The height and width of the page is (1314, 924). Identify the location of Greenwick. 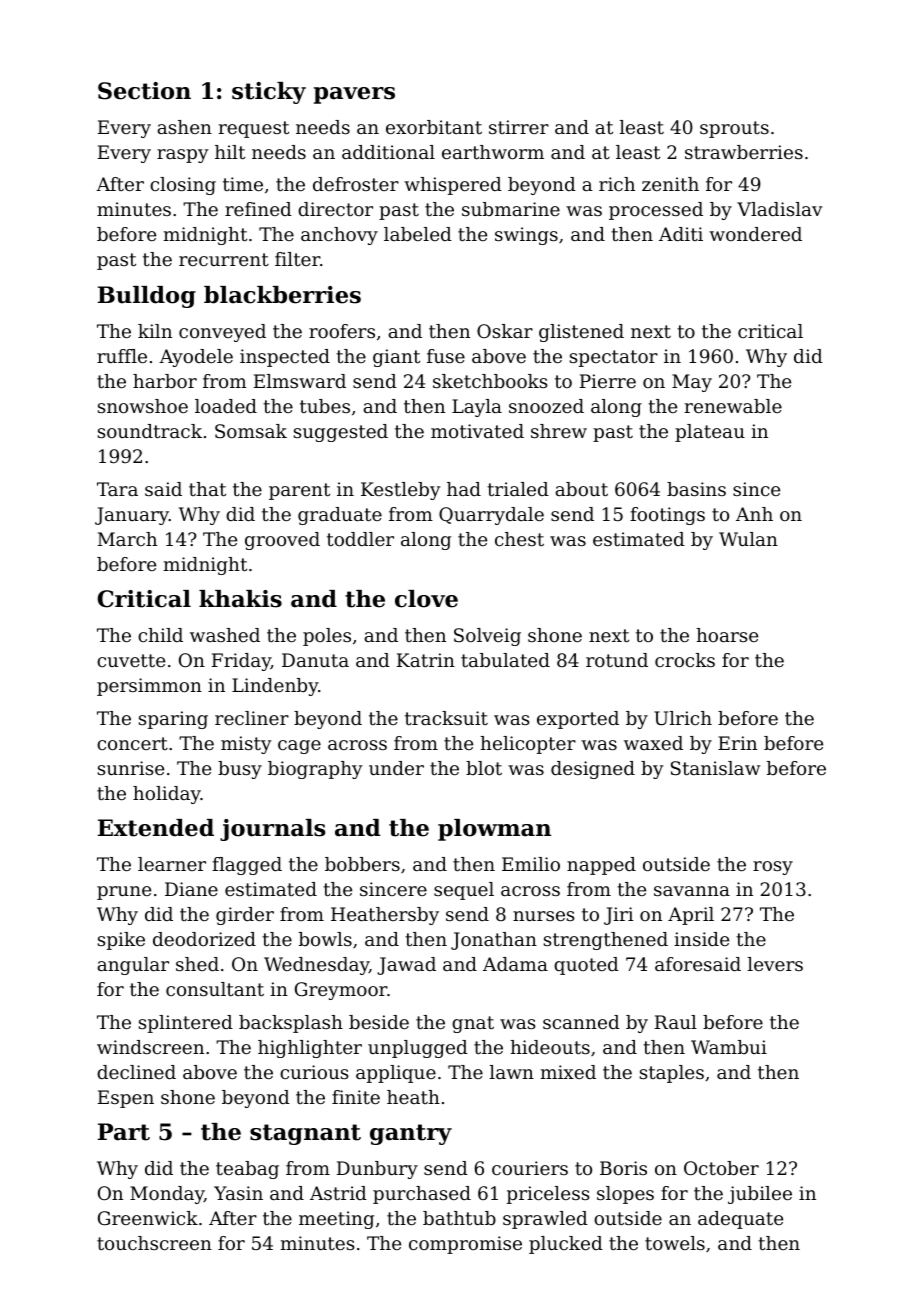
(148, 1218).
